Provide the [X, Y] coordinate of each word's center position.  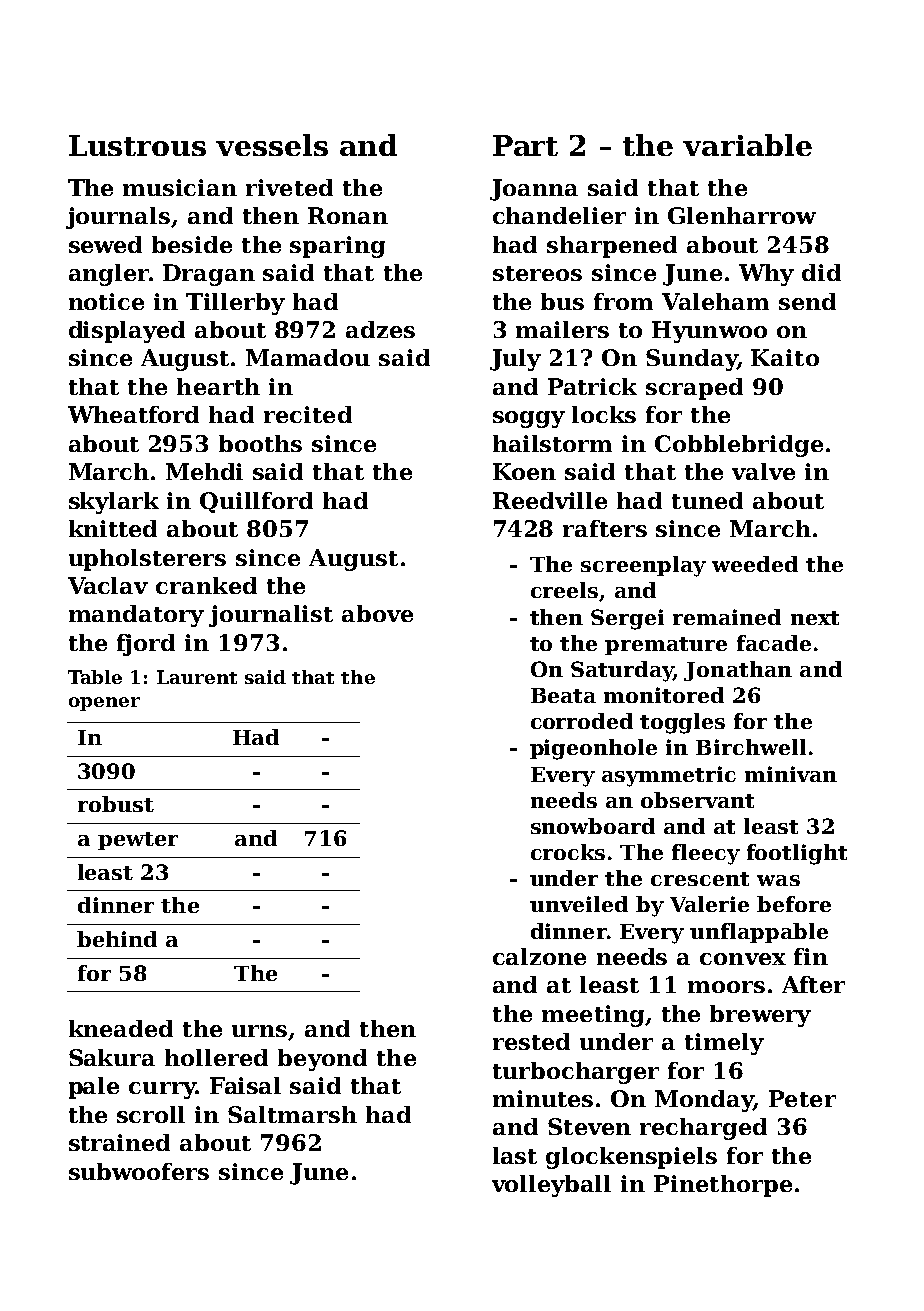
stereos [537, 273]
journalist [271, 616]
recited [308, 414]
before [794, 904]
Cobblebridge [739, 446]
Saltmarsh [292, 1114]
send [807, 301]
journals [118, 218]
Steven [589, 1126]
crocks [568, 852]
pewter [138, 841]
